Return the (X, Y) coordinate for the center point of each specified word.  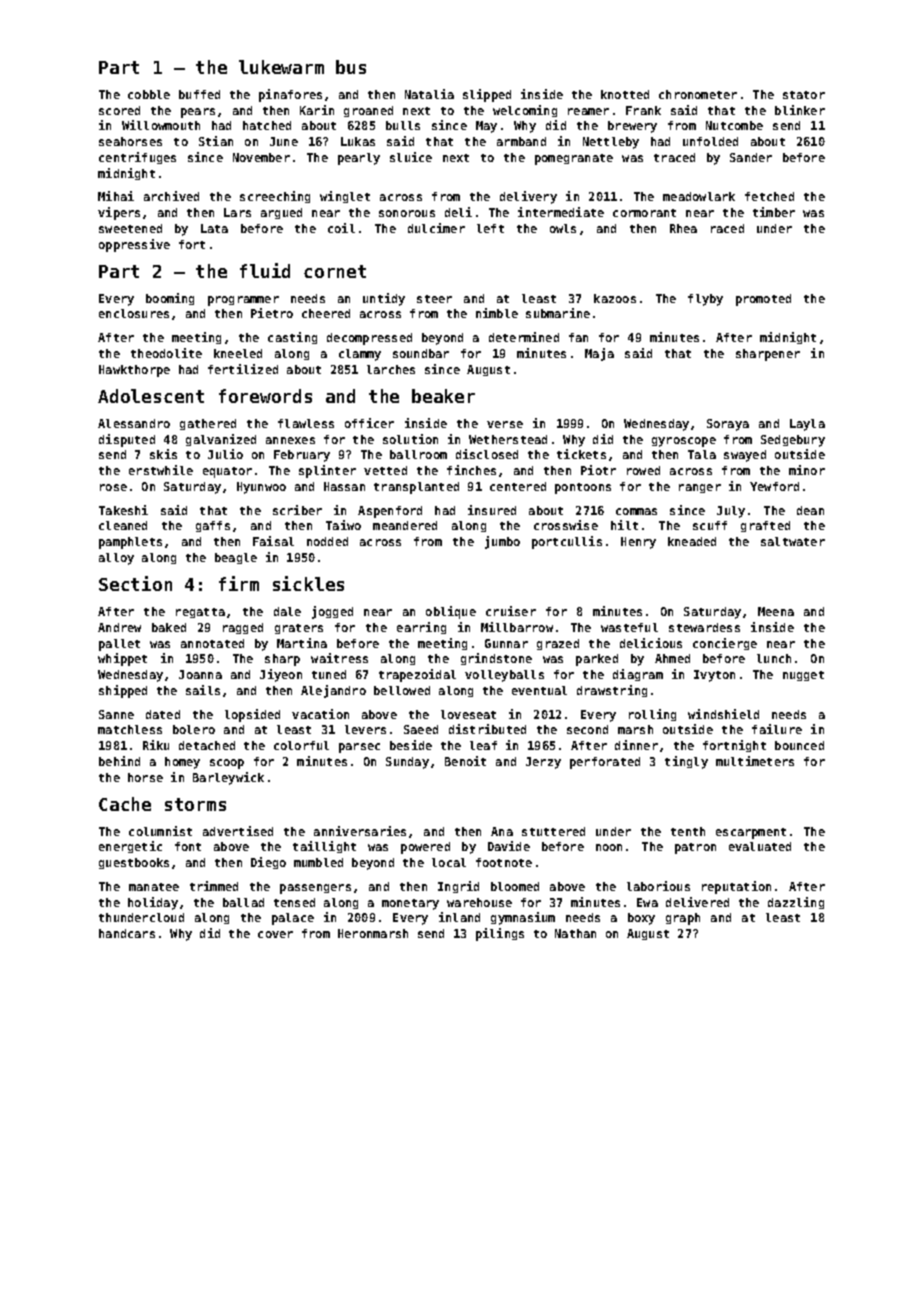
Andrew (119, 627)
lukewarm (281, 67)
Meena (776, 611)
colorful (301, 745)
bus (351, 67)
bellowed (402, 690)
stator (804, 95)
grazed (558, 644)
